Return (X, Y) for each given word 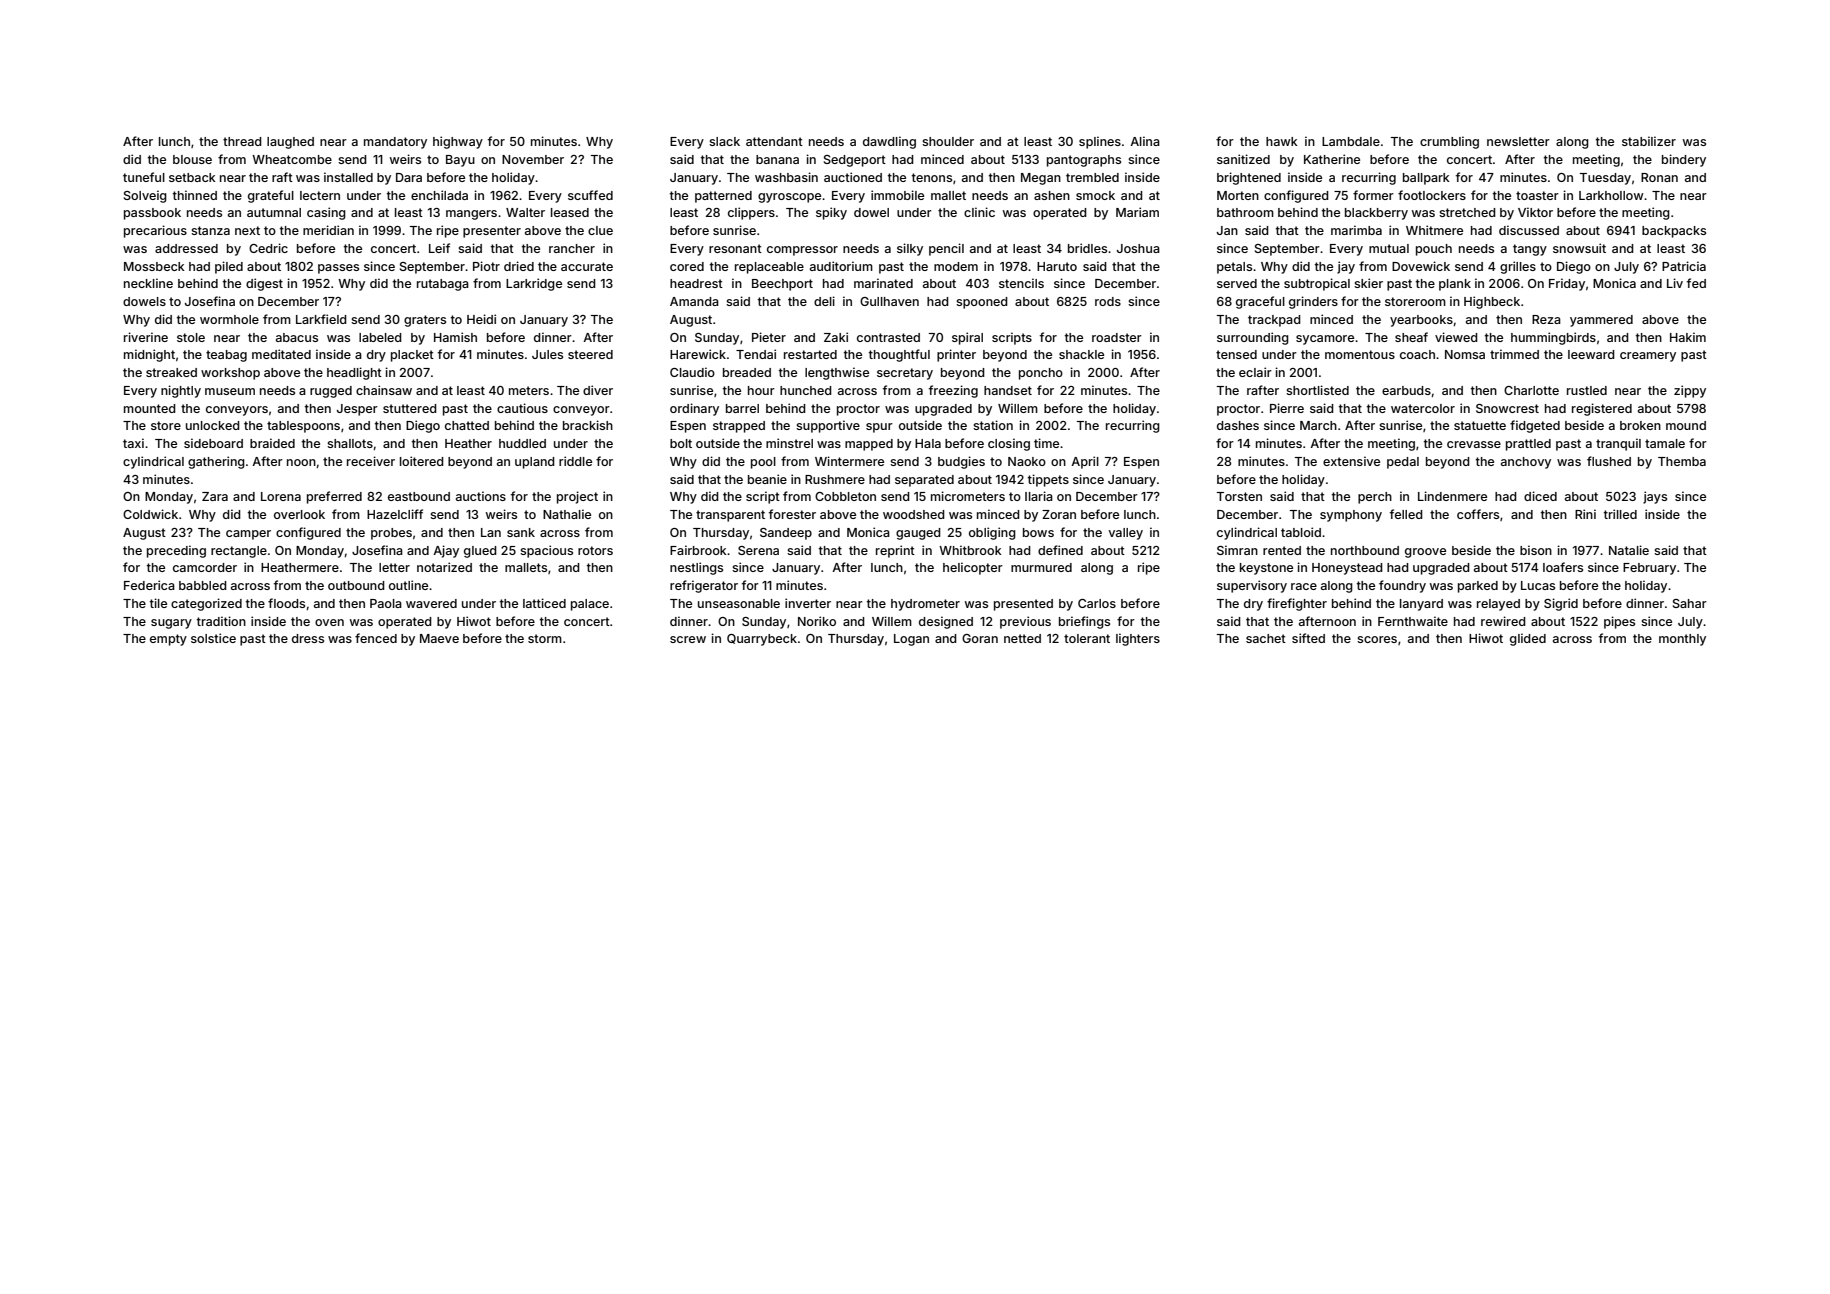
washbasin (786, 177)
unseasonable (739, 603)
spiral (967, 338)
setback (192, 177)
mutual (1389, 248)
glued (480, 552)
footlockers (1432, 195)
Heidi (481, 319)
